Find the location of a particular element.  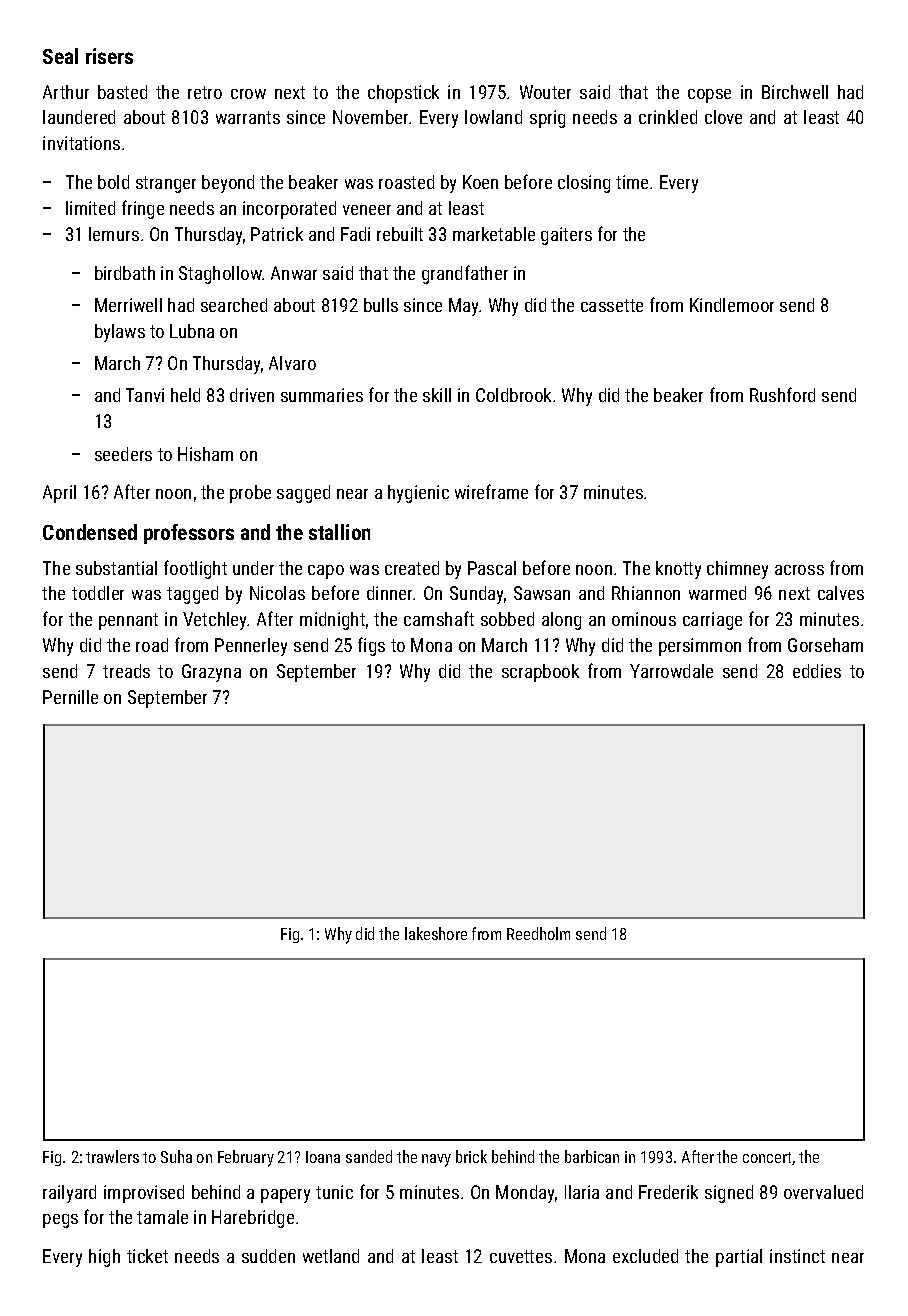

ticket is located at coordinates (147, 1256).
